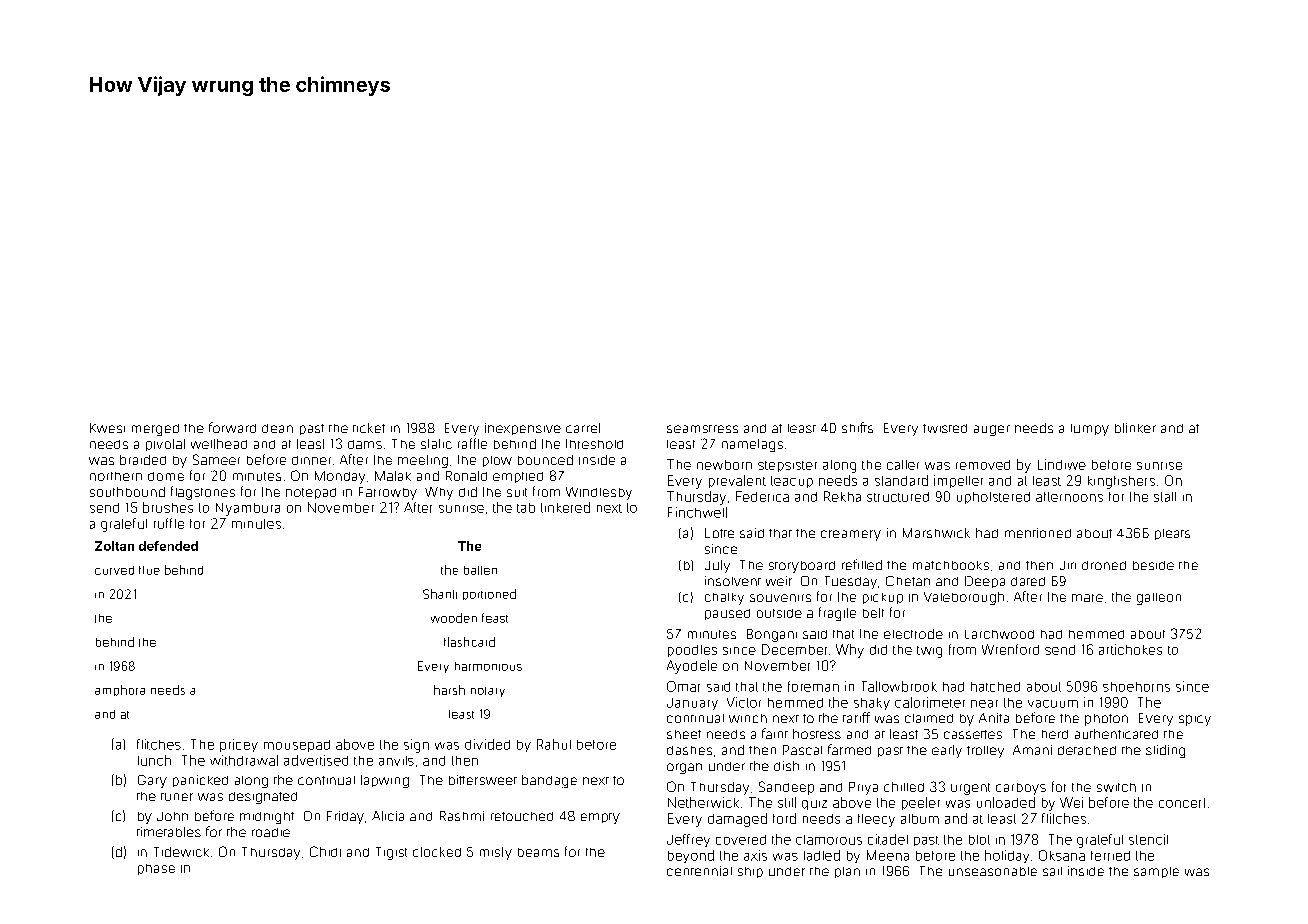  Describe the element at coordinates (929, 718) in the screenshot. I see `claimed` at that location.
